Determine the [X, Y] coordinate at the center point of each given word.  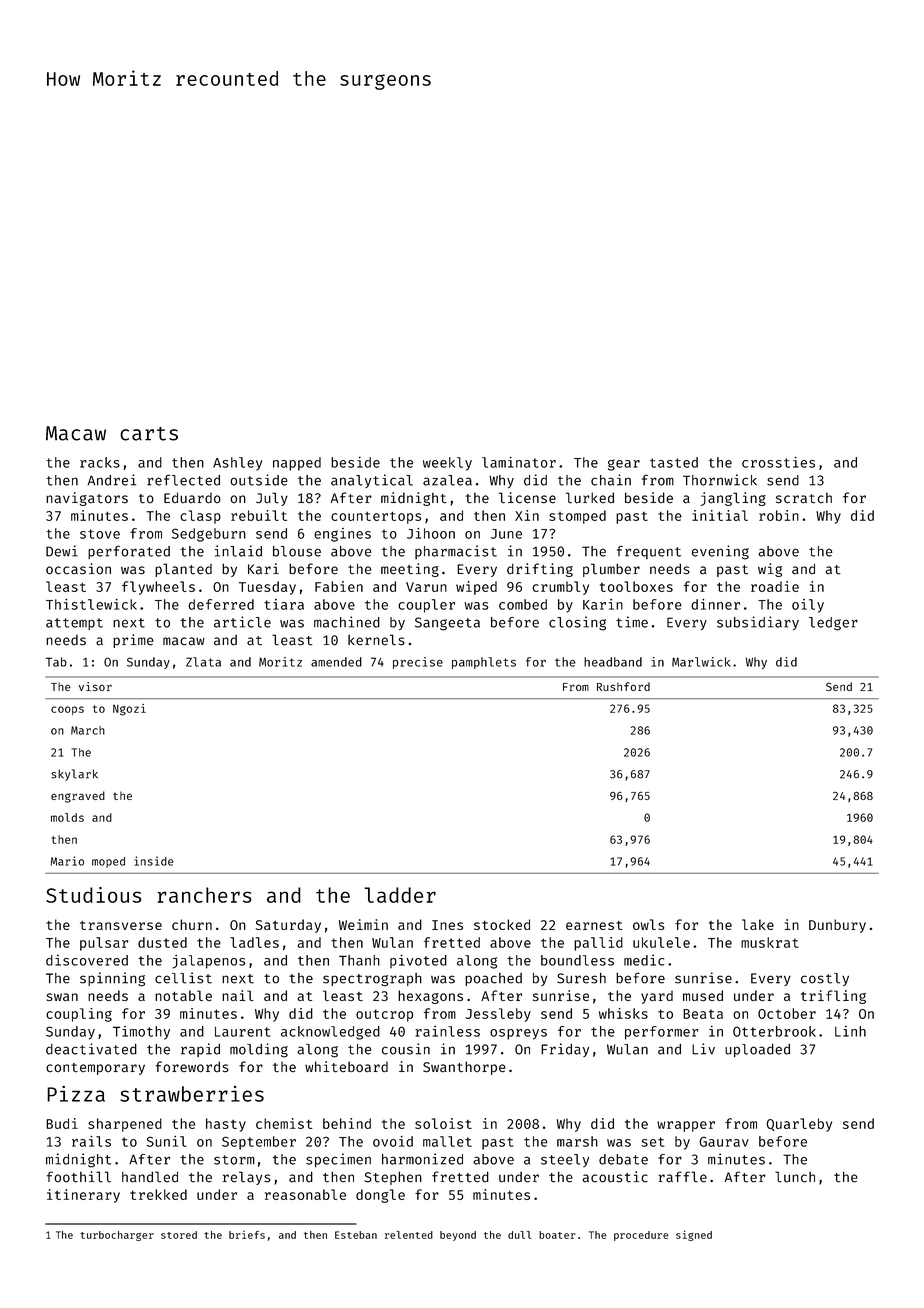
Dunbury [837, 926]
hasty [226, 1125]
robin [779, 515]
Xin [527, 515]
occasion [78, 569]
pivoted [418, 961]
